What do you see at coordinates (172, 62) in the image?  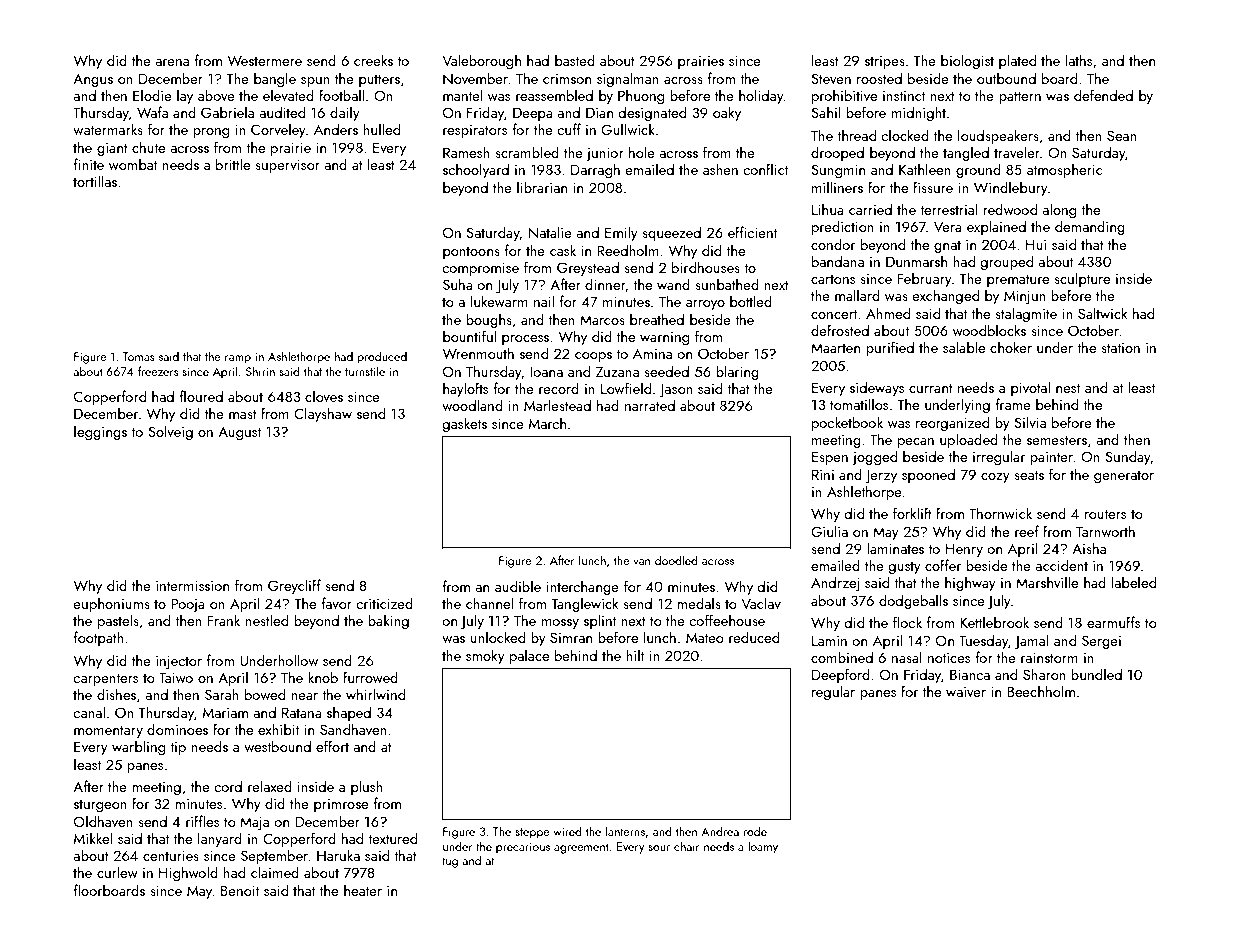 I see `arena` at bounding box center [172, 62].
